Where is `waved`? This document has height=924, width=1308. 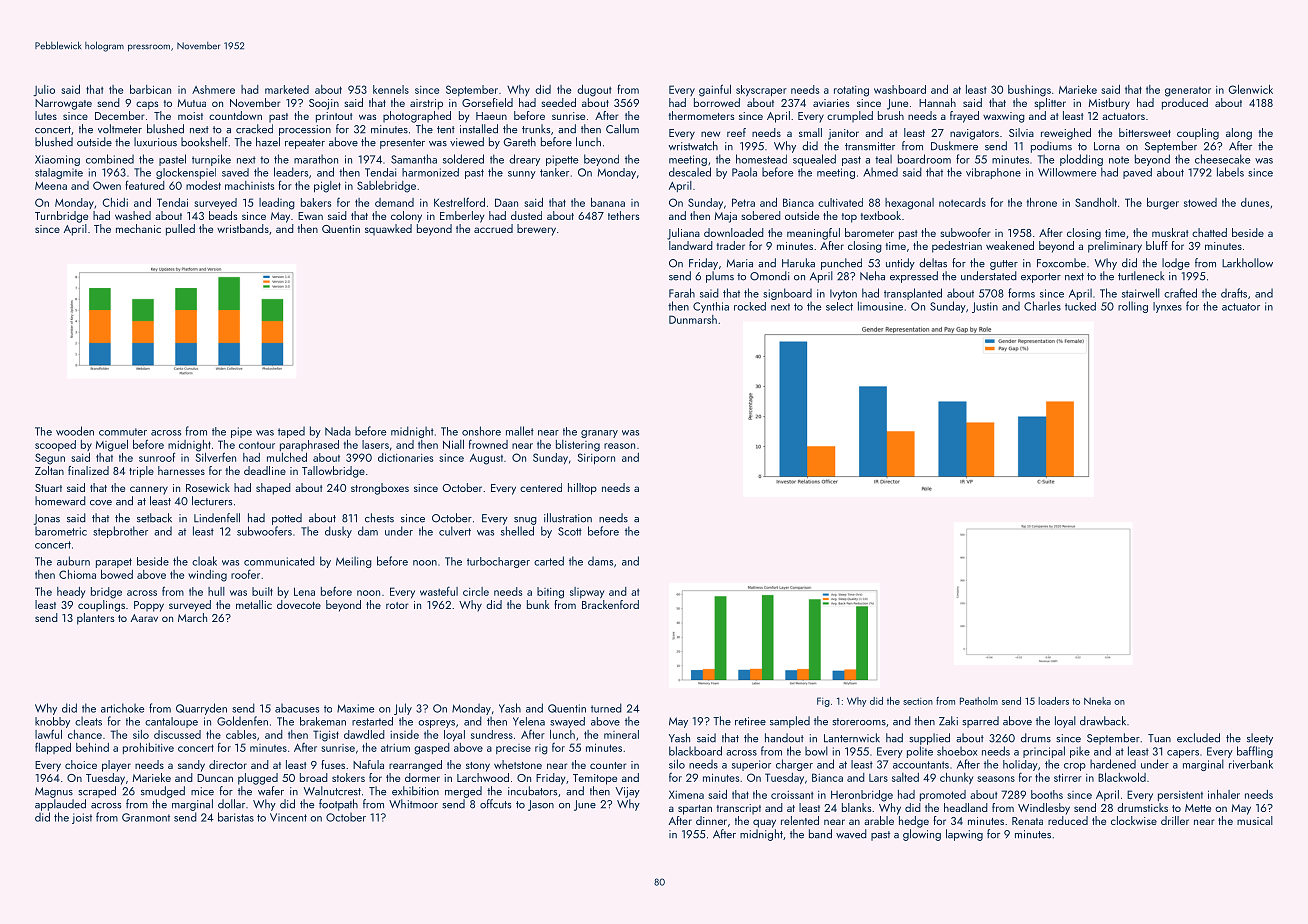
waved is located at coordinates (851, 834).
